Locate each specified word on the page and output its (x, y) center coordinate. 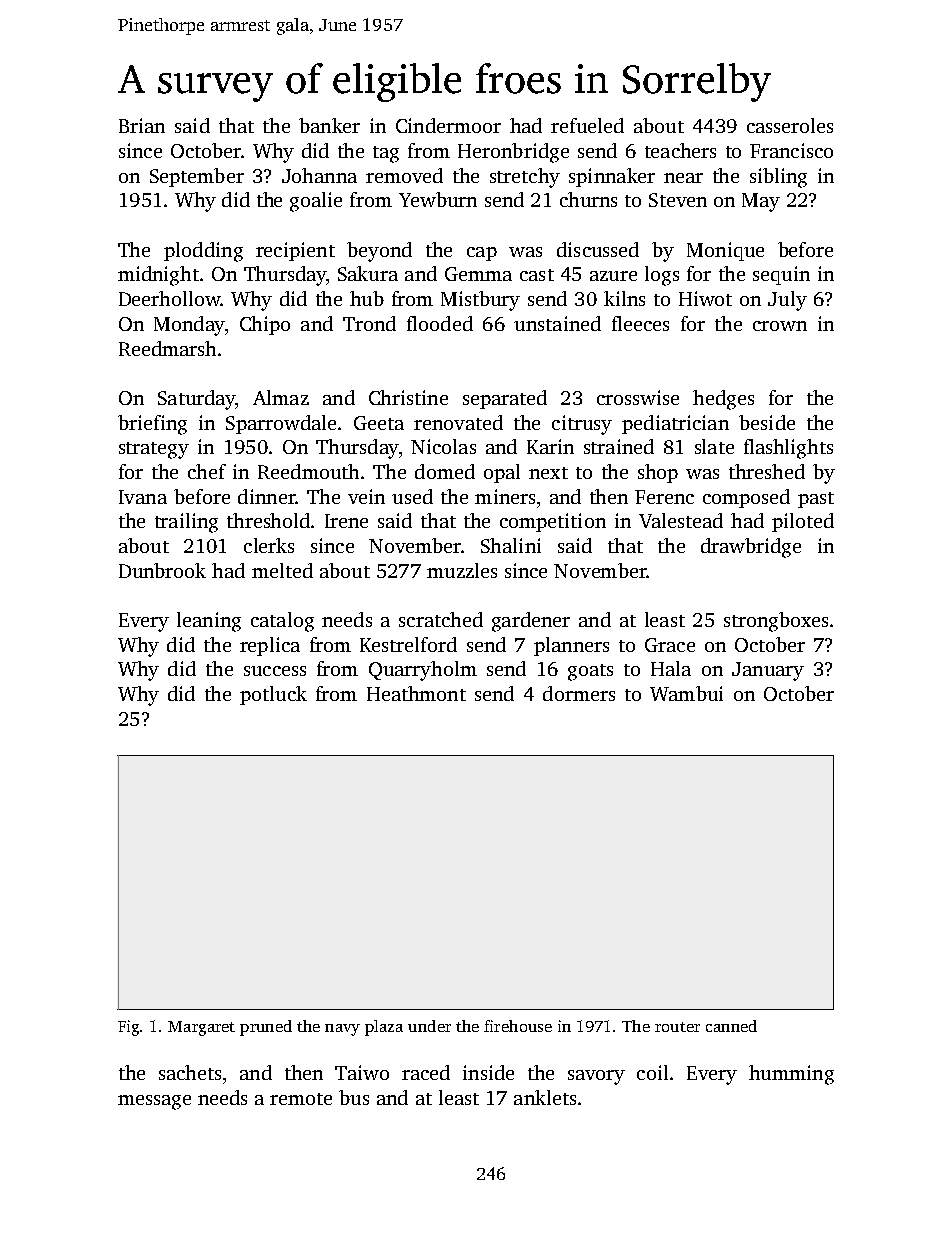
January (768, 671)
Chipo (265, 325)
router (677, 1027)
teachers (680, 150)
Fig (129, 1028)
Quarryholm (423, 671)
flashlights (788, 449)
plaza (384, 1028)
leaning (209, 622)
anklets (545, 1097)
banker (329, 125)
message (154, 1102)
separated (505, 399)
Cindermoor (448, 125)
